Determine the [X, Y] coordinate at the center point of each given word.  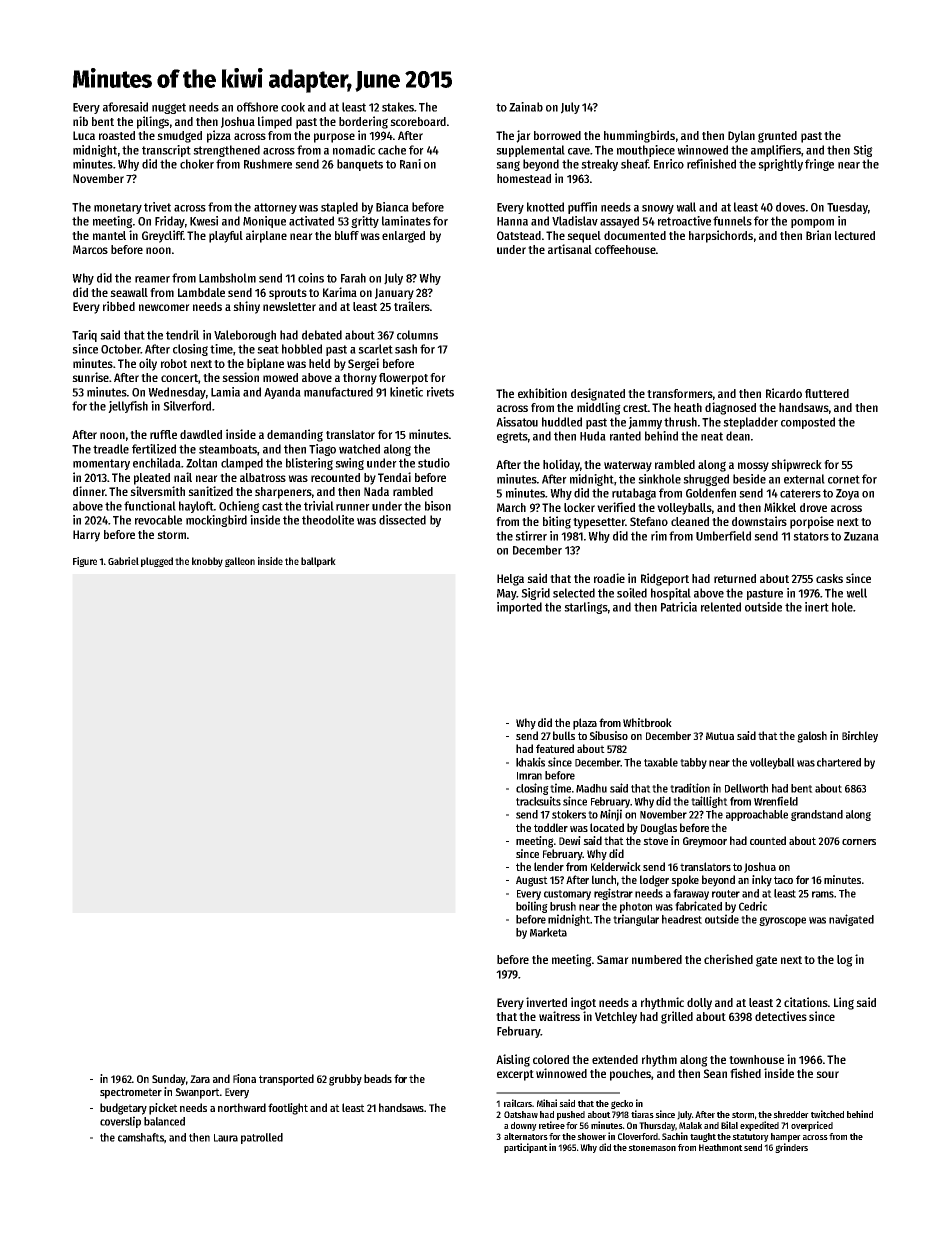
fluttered [827, 393]
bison [438, 506]
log [845, 961]
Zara [200, 1079]
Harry [86, 536]
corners [859, 842]
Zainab [526, 107]
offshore [257, 107]
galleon [240, 562]
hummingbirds [639, 136]
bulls [564, 735]
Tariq [84, 336]
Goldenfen [711, 493]
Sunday [169, 1080]
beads [378, 1078]
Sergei [363, 364]
